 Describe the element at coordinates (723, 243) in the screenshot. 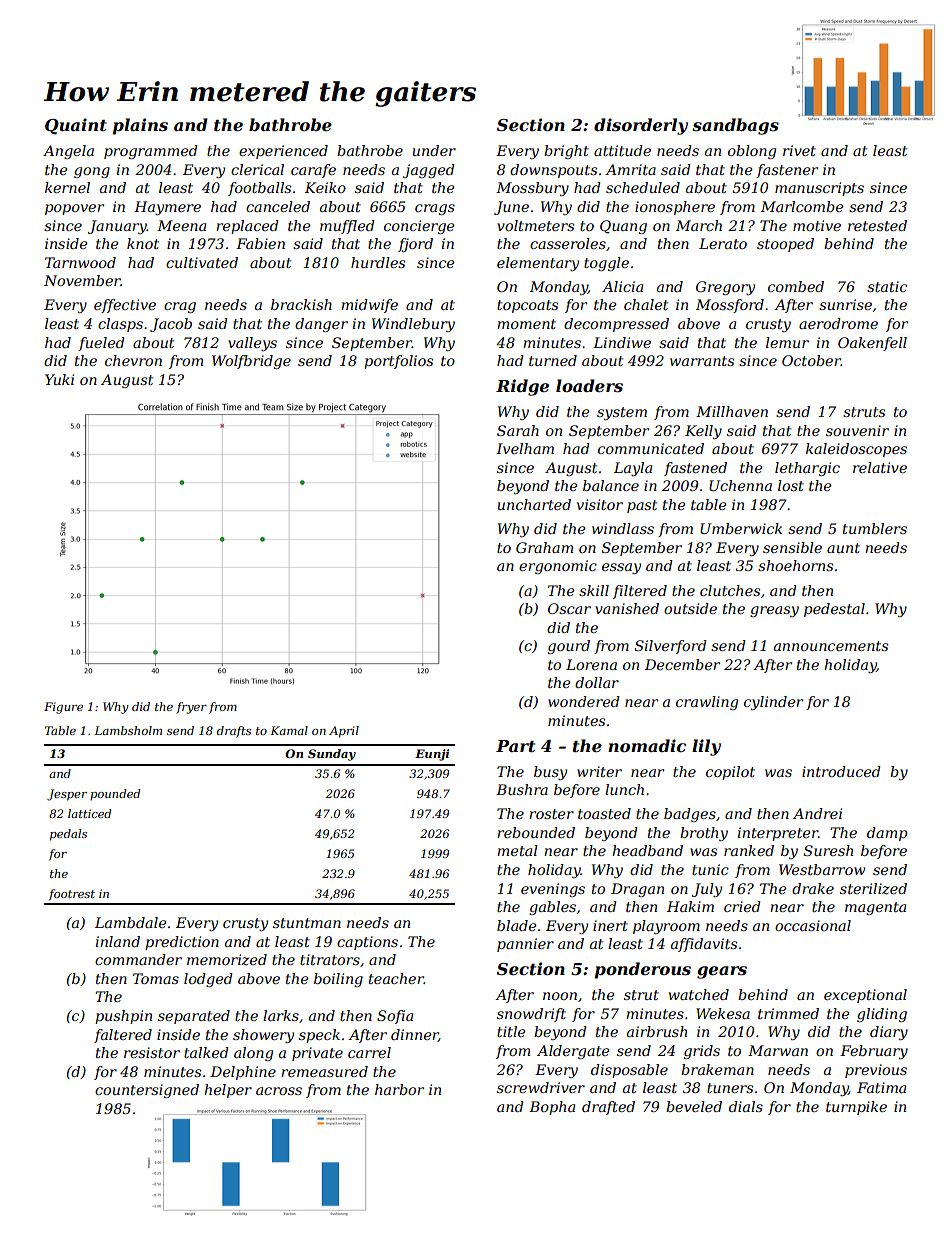

I see `Lerato` at that location.
